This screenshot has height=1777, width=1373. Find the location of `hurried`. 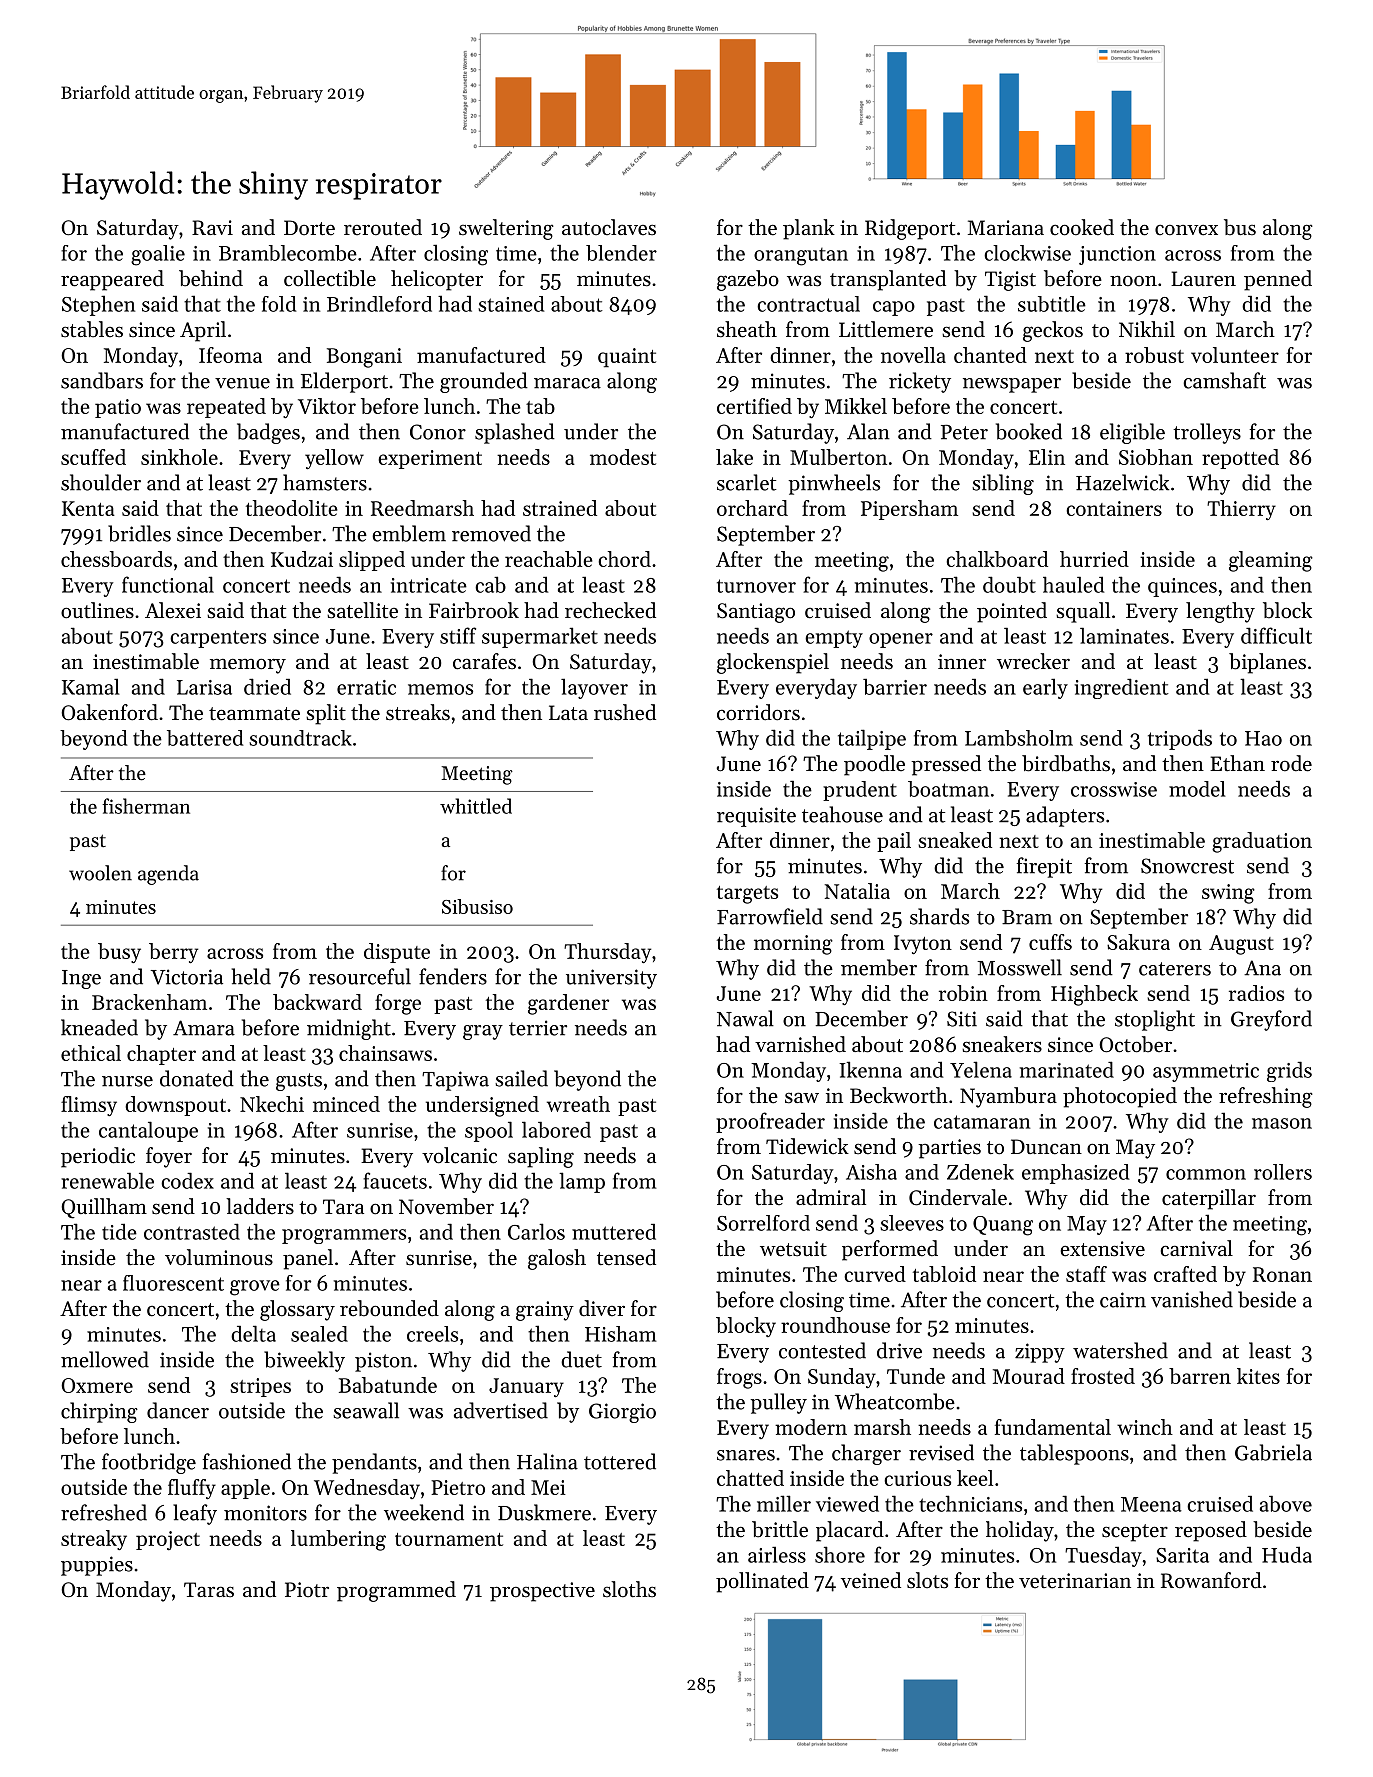

hurried is located at coordinates (1094, 559).
